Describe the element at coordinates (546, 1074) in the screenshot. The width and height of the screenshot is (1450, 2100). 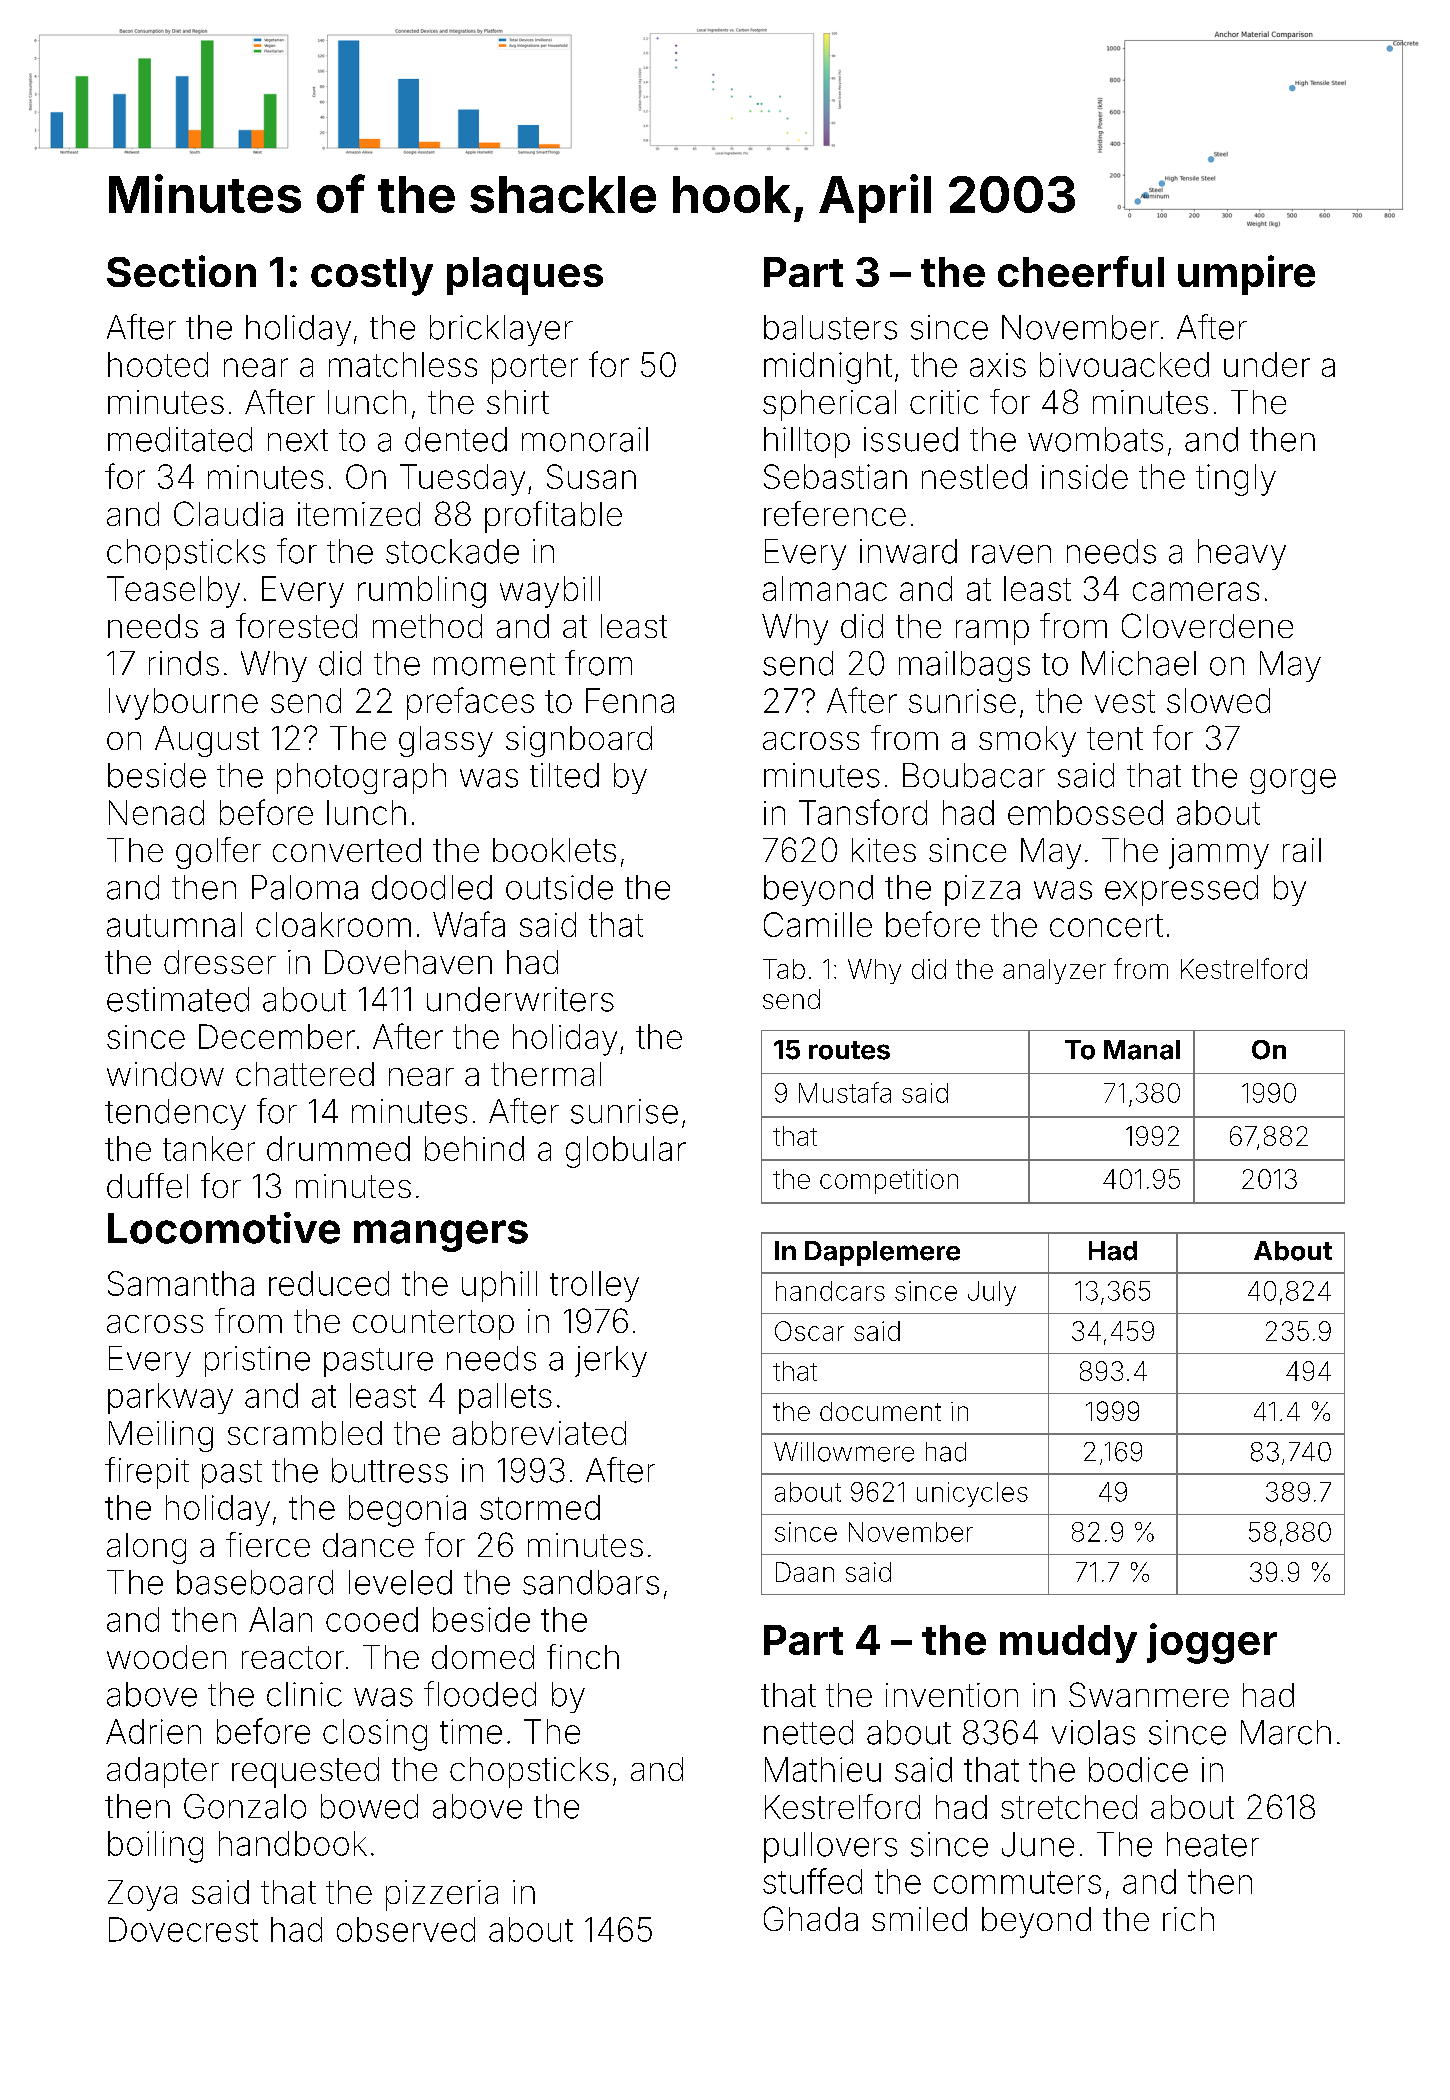
I see `thermal` at that location.
